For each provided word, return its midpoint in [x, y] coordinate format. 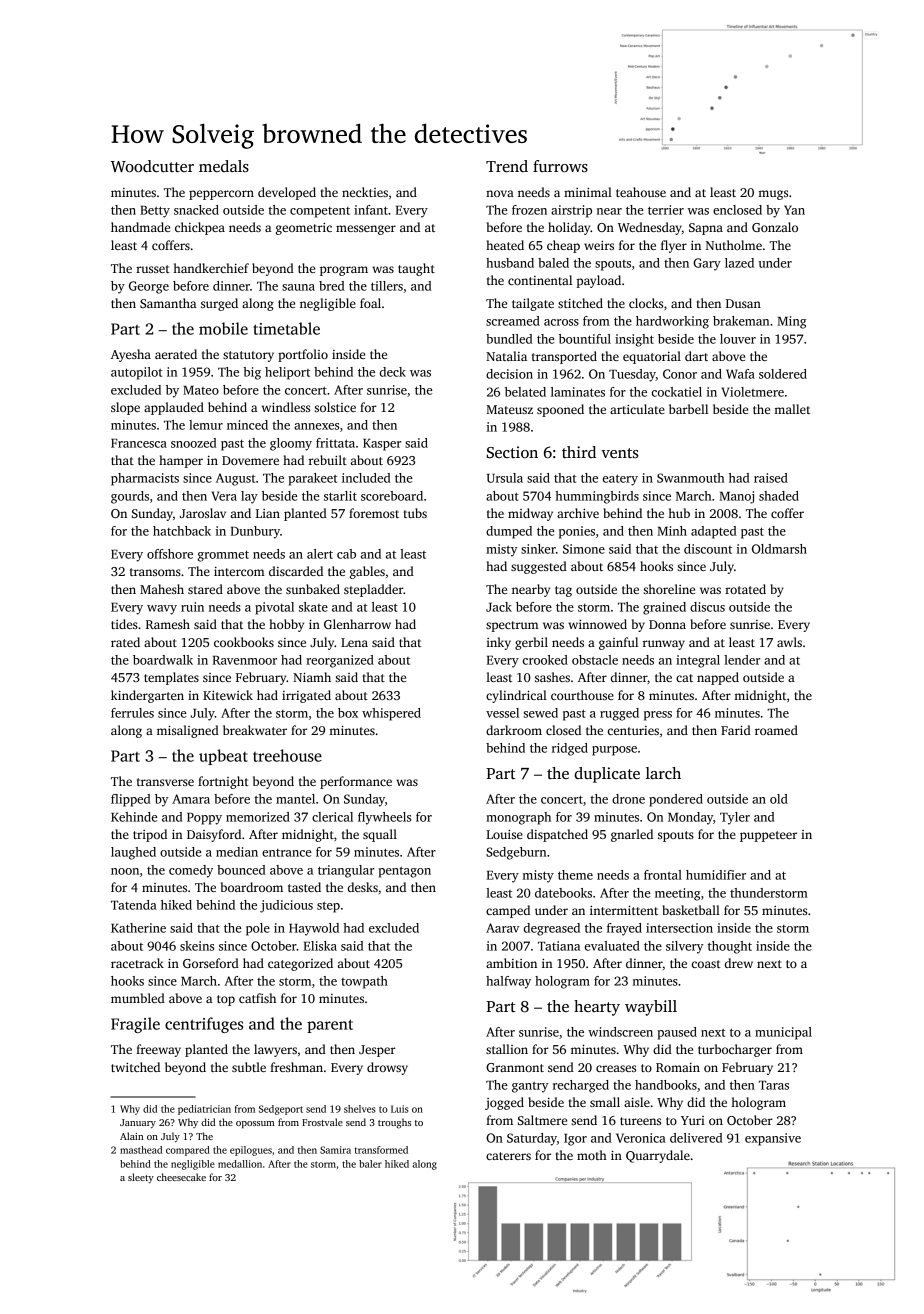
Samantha [168, 303]
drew [739, 963]
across [561, 322]
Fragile [135, 1025]
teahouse [641, 192]
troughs [394, 1123]
